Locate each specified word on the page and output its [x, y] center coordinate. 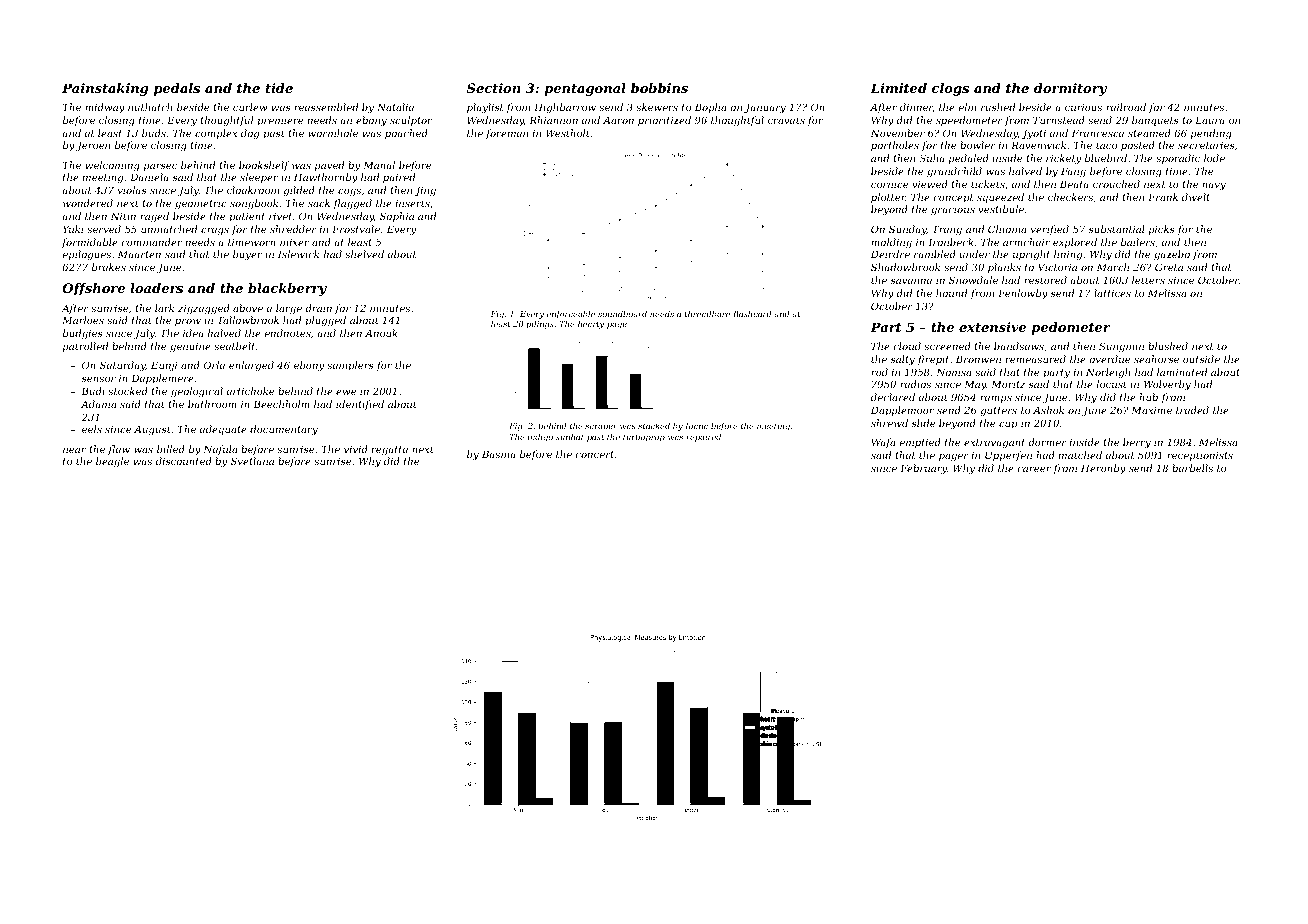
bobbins [659, 88]
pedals [177, 89]
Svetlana [252, 461]
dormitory [1070, 89]
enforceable [571, 315]
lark [164, 308]
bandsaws [1019, 346]
